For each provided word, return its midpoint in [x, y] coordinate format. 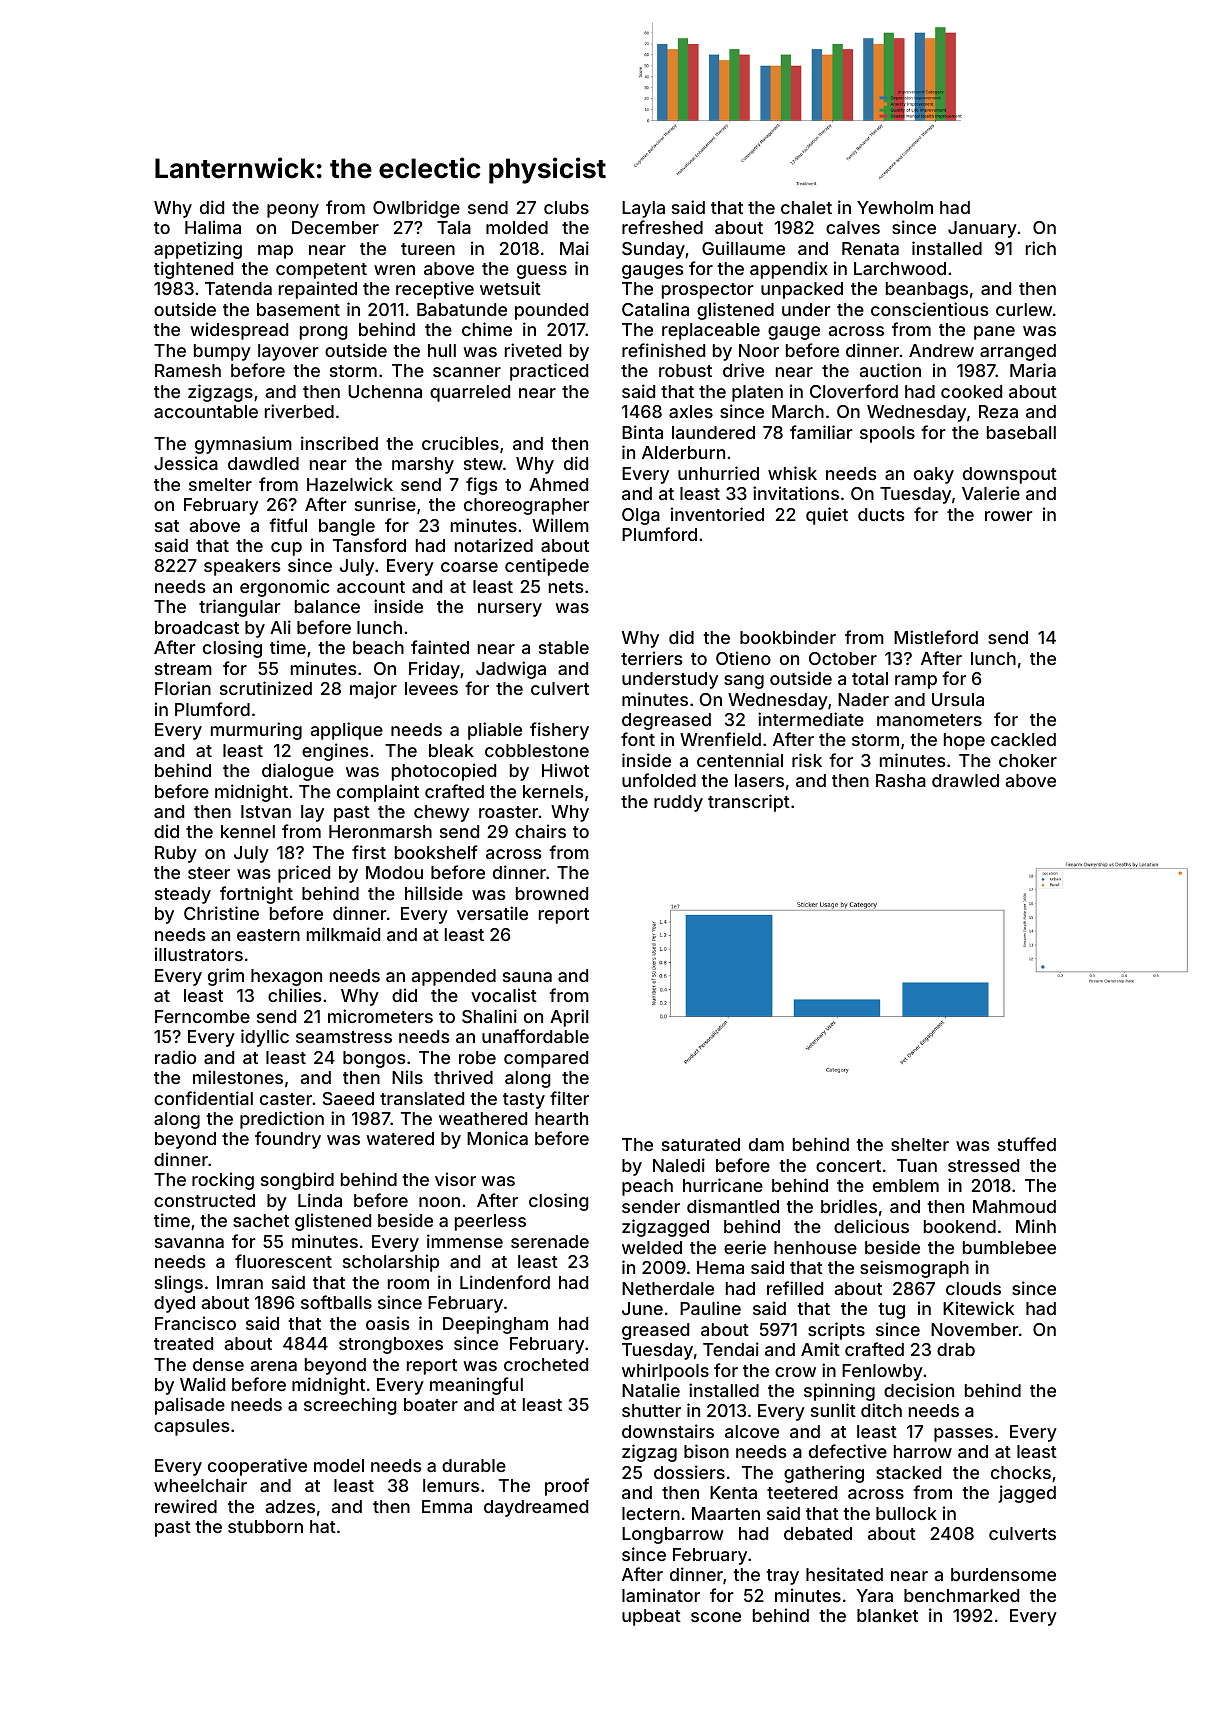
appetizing [198, 250]
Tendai [731, 1349]
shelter [920, 1144]
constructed [204, 1200]
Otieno [743, 658]
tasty [524, 1101]
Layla [643, 209]
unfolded [659, 780]
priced [304, 874]
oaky [934, 475]
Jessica [186, 463]
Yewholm [895, 207]
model [339, 1465]
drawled [965, 780]
